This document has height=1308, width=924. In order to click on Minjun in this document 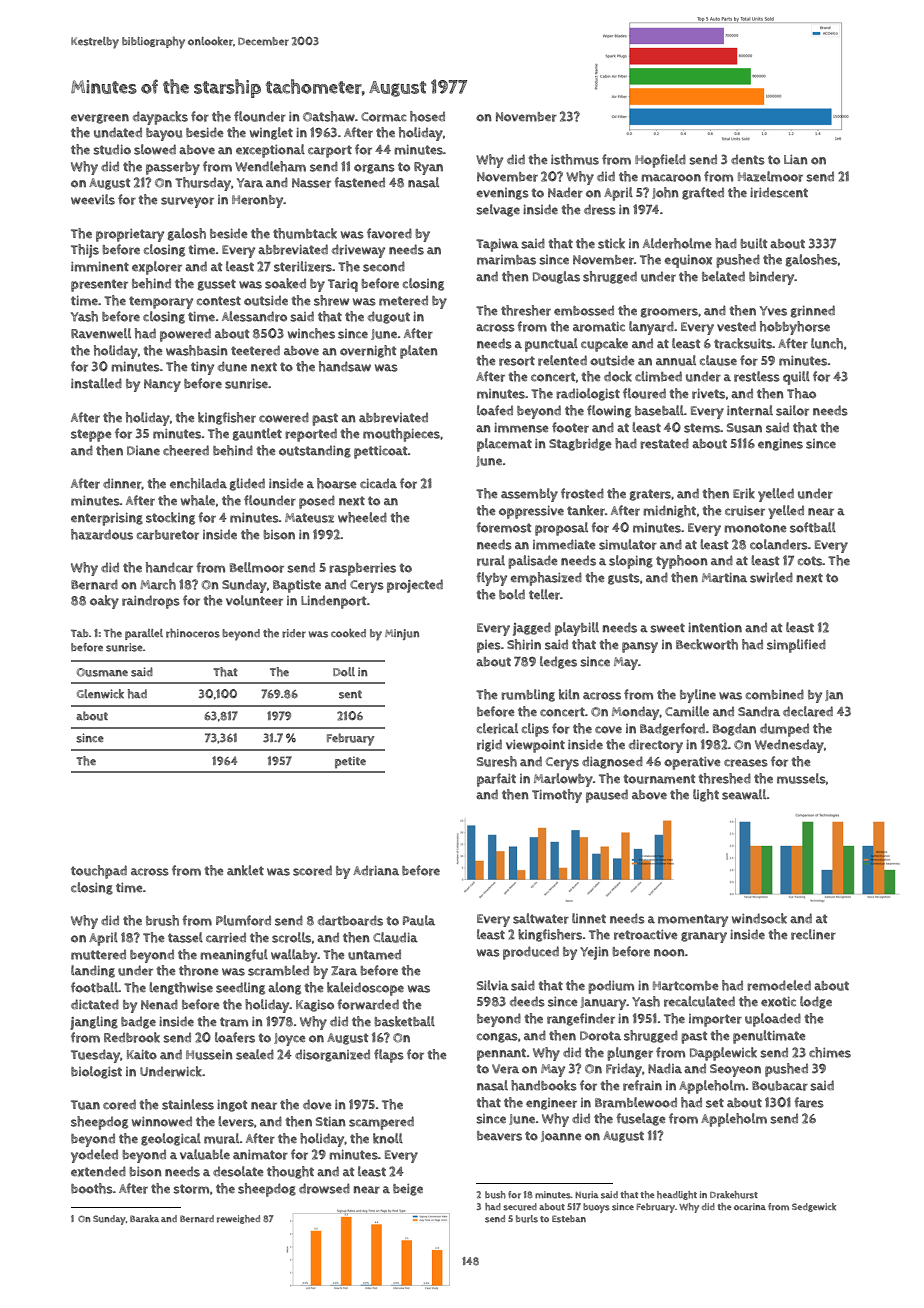, I will do `click(402, 634)`.
